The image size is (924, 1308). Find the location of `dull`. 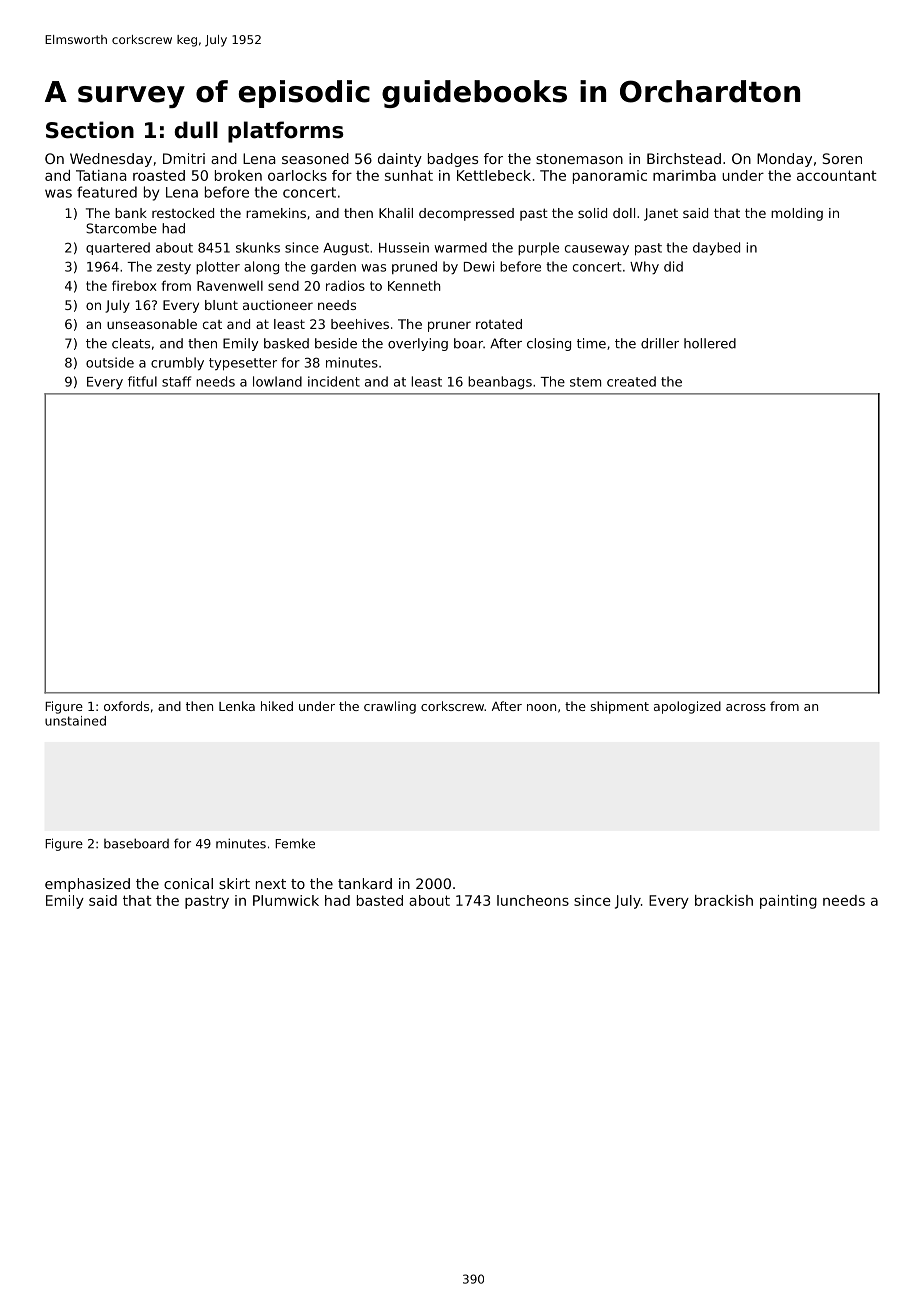

dull is located at coordinates (196, 130).
